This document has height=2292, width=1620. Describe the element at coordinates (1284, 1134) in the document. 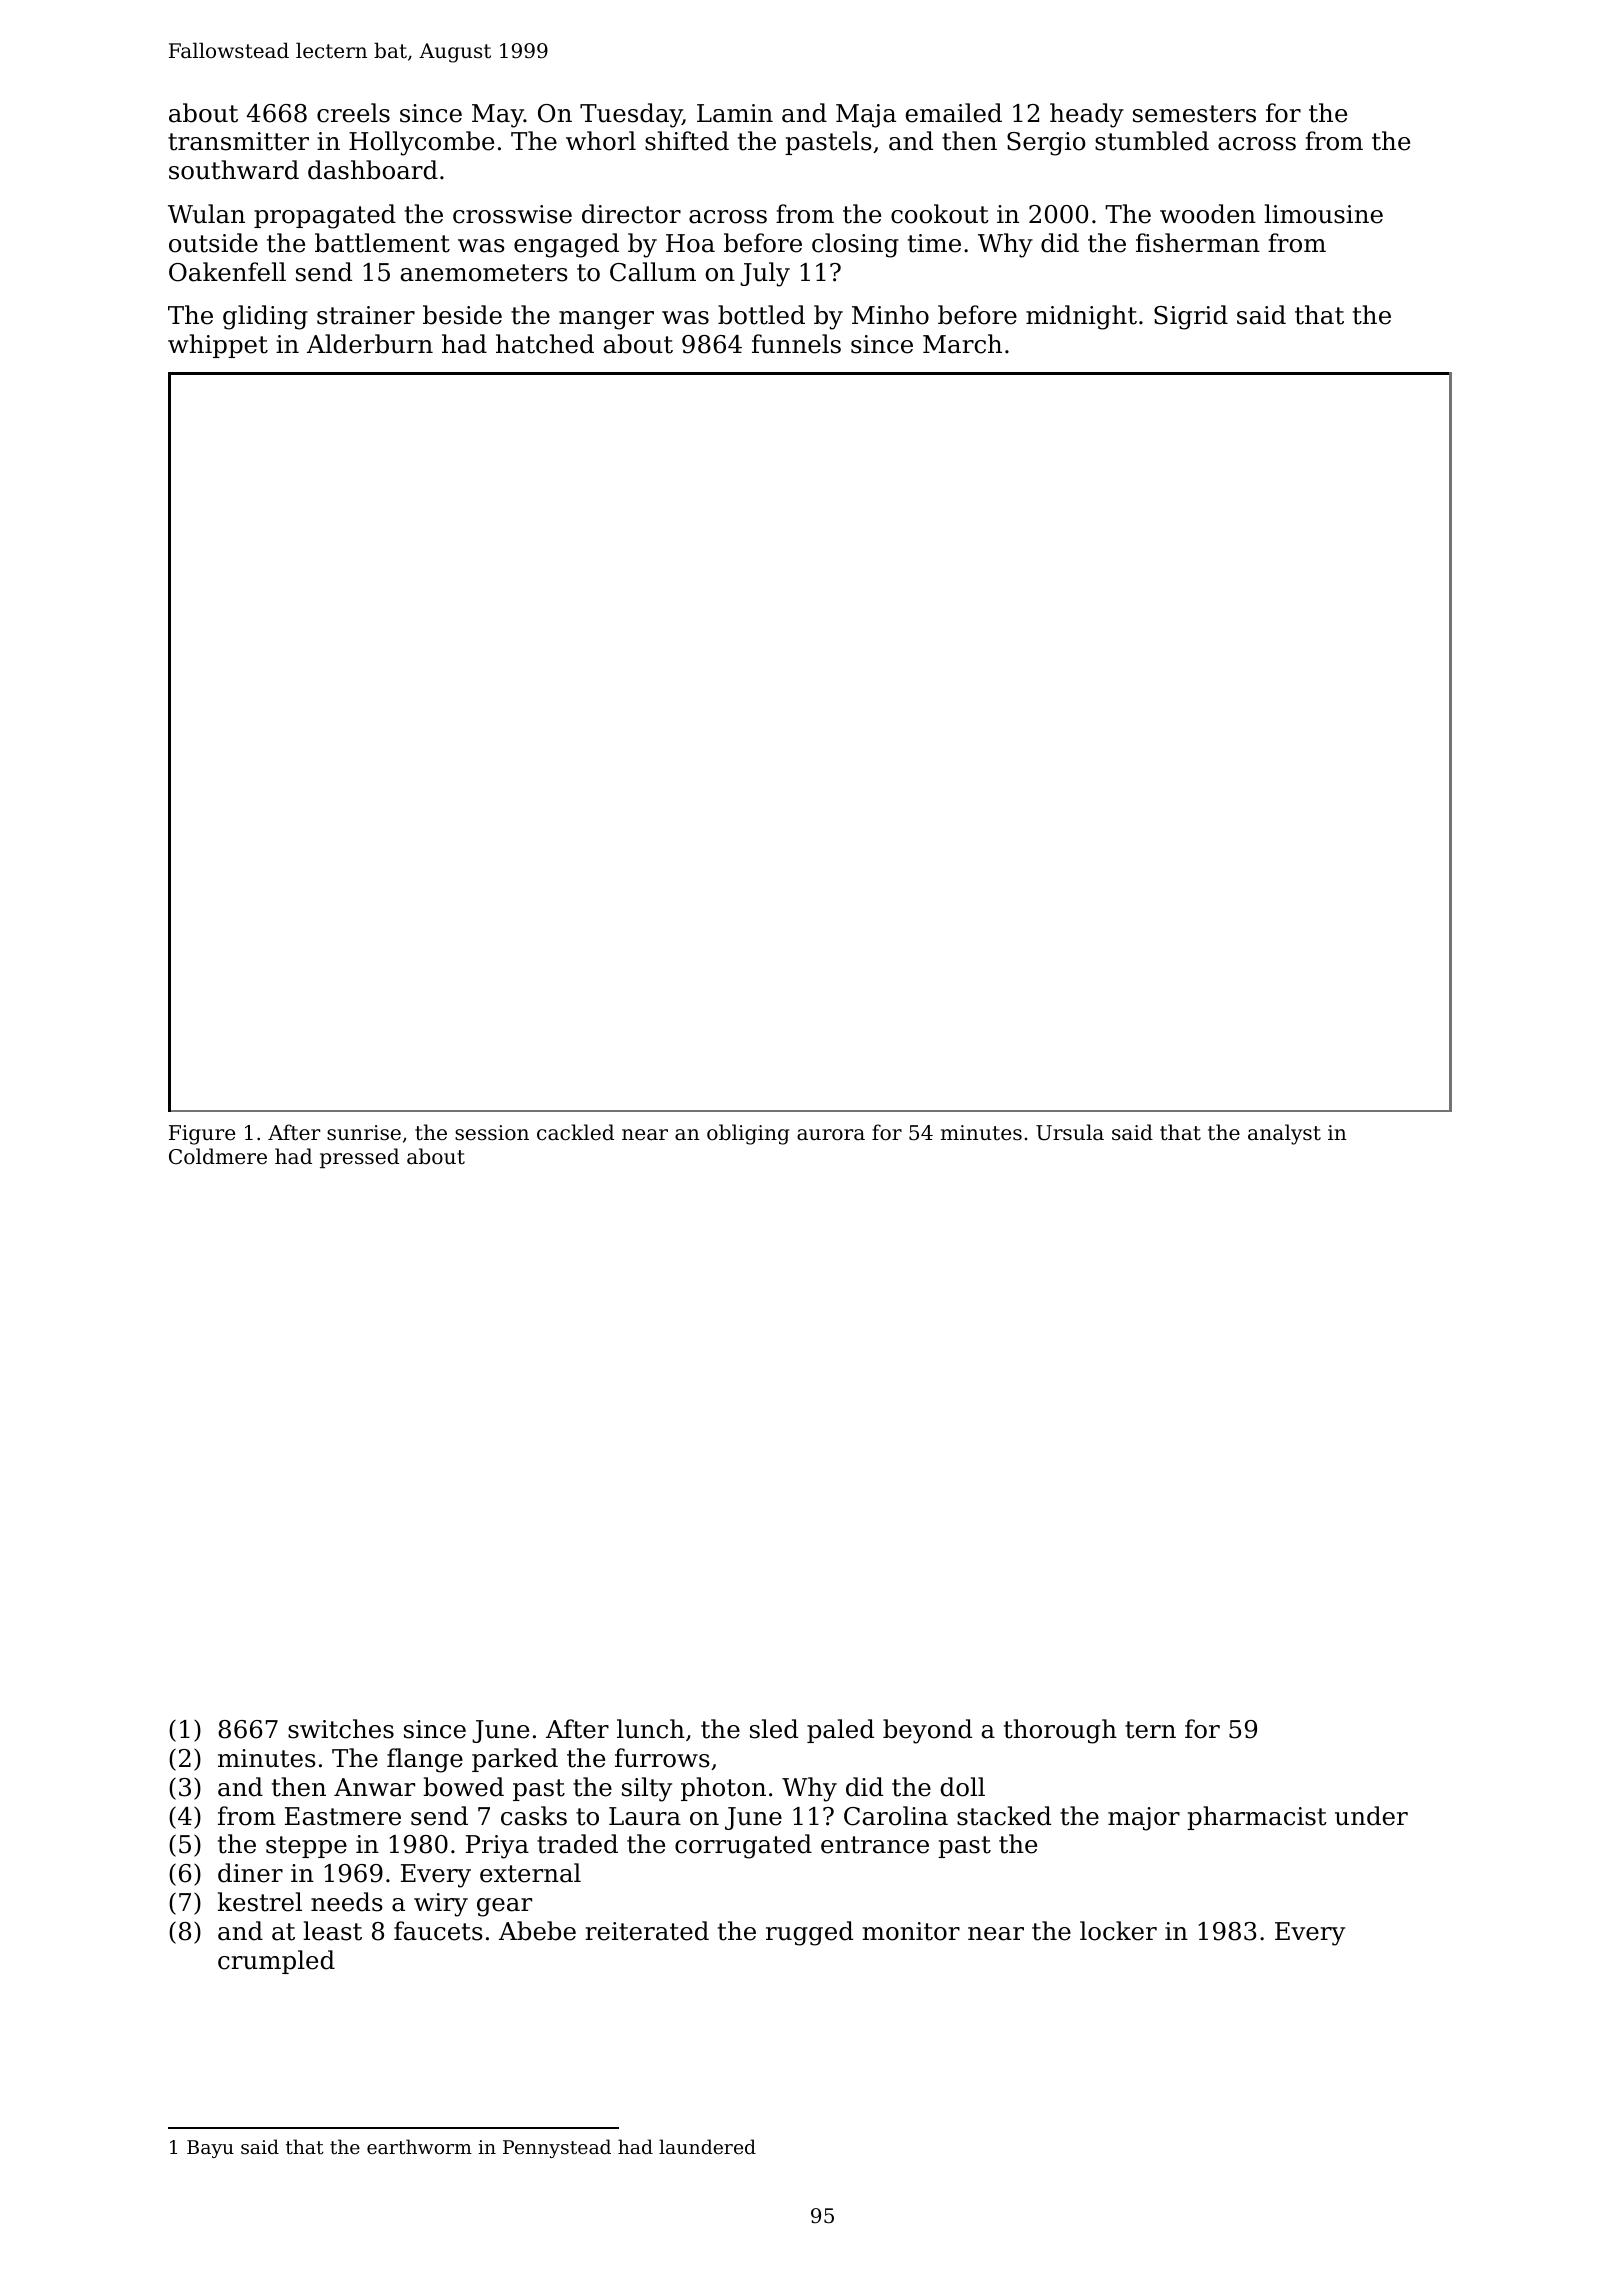

I see `analyst` at that location.
